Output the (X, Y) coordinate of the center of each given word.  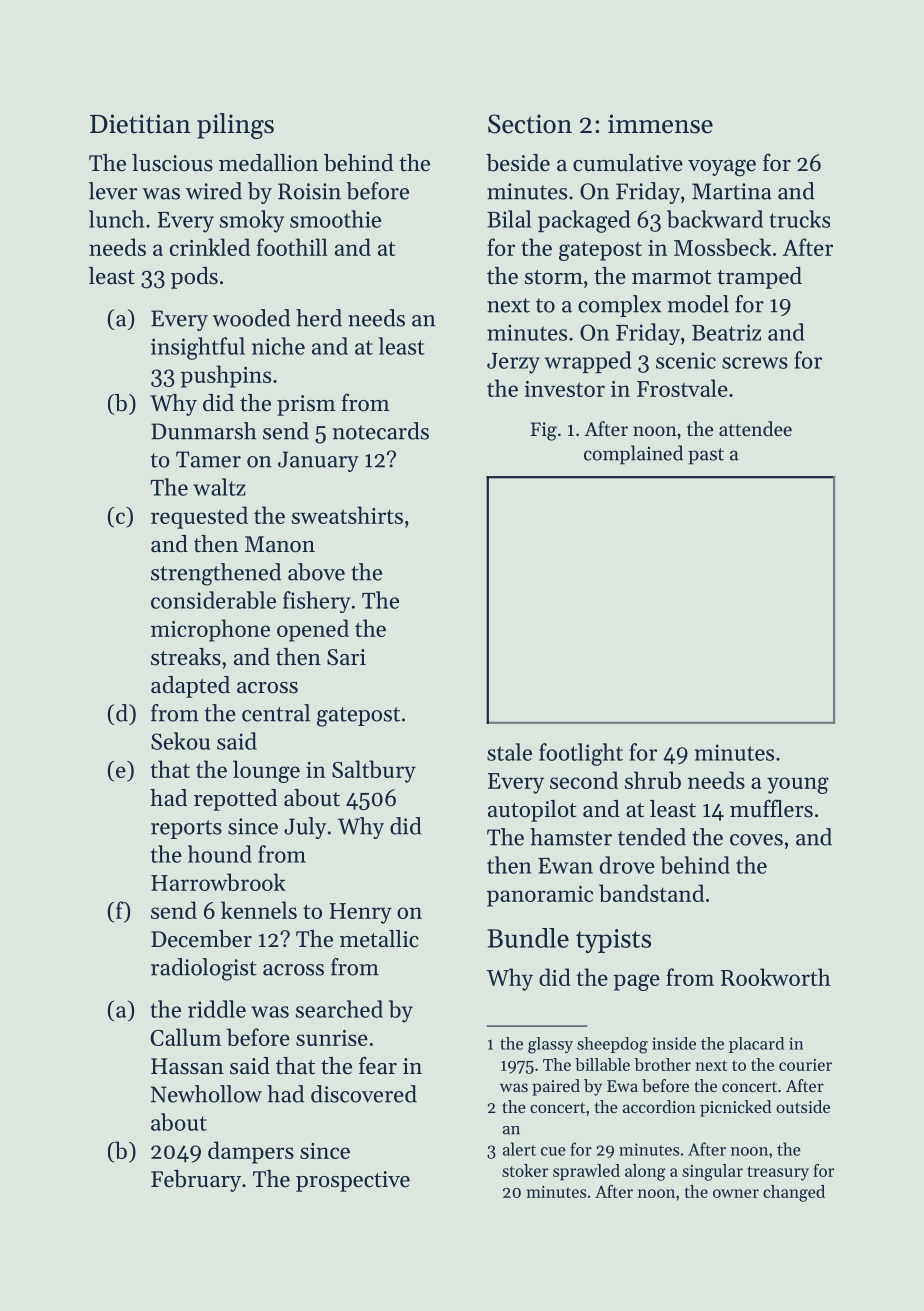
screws (755, 363)
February (196, 1181)
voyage (722, 168)
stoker (525, 1170)
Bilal (509, 219)
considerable (213, 600)
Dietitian (140, 124)
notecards (380, 431)
